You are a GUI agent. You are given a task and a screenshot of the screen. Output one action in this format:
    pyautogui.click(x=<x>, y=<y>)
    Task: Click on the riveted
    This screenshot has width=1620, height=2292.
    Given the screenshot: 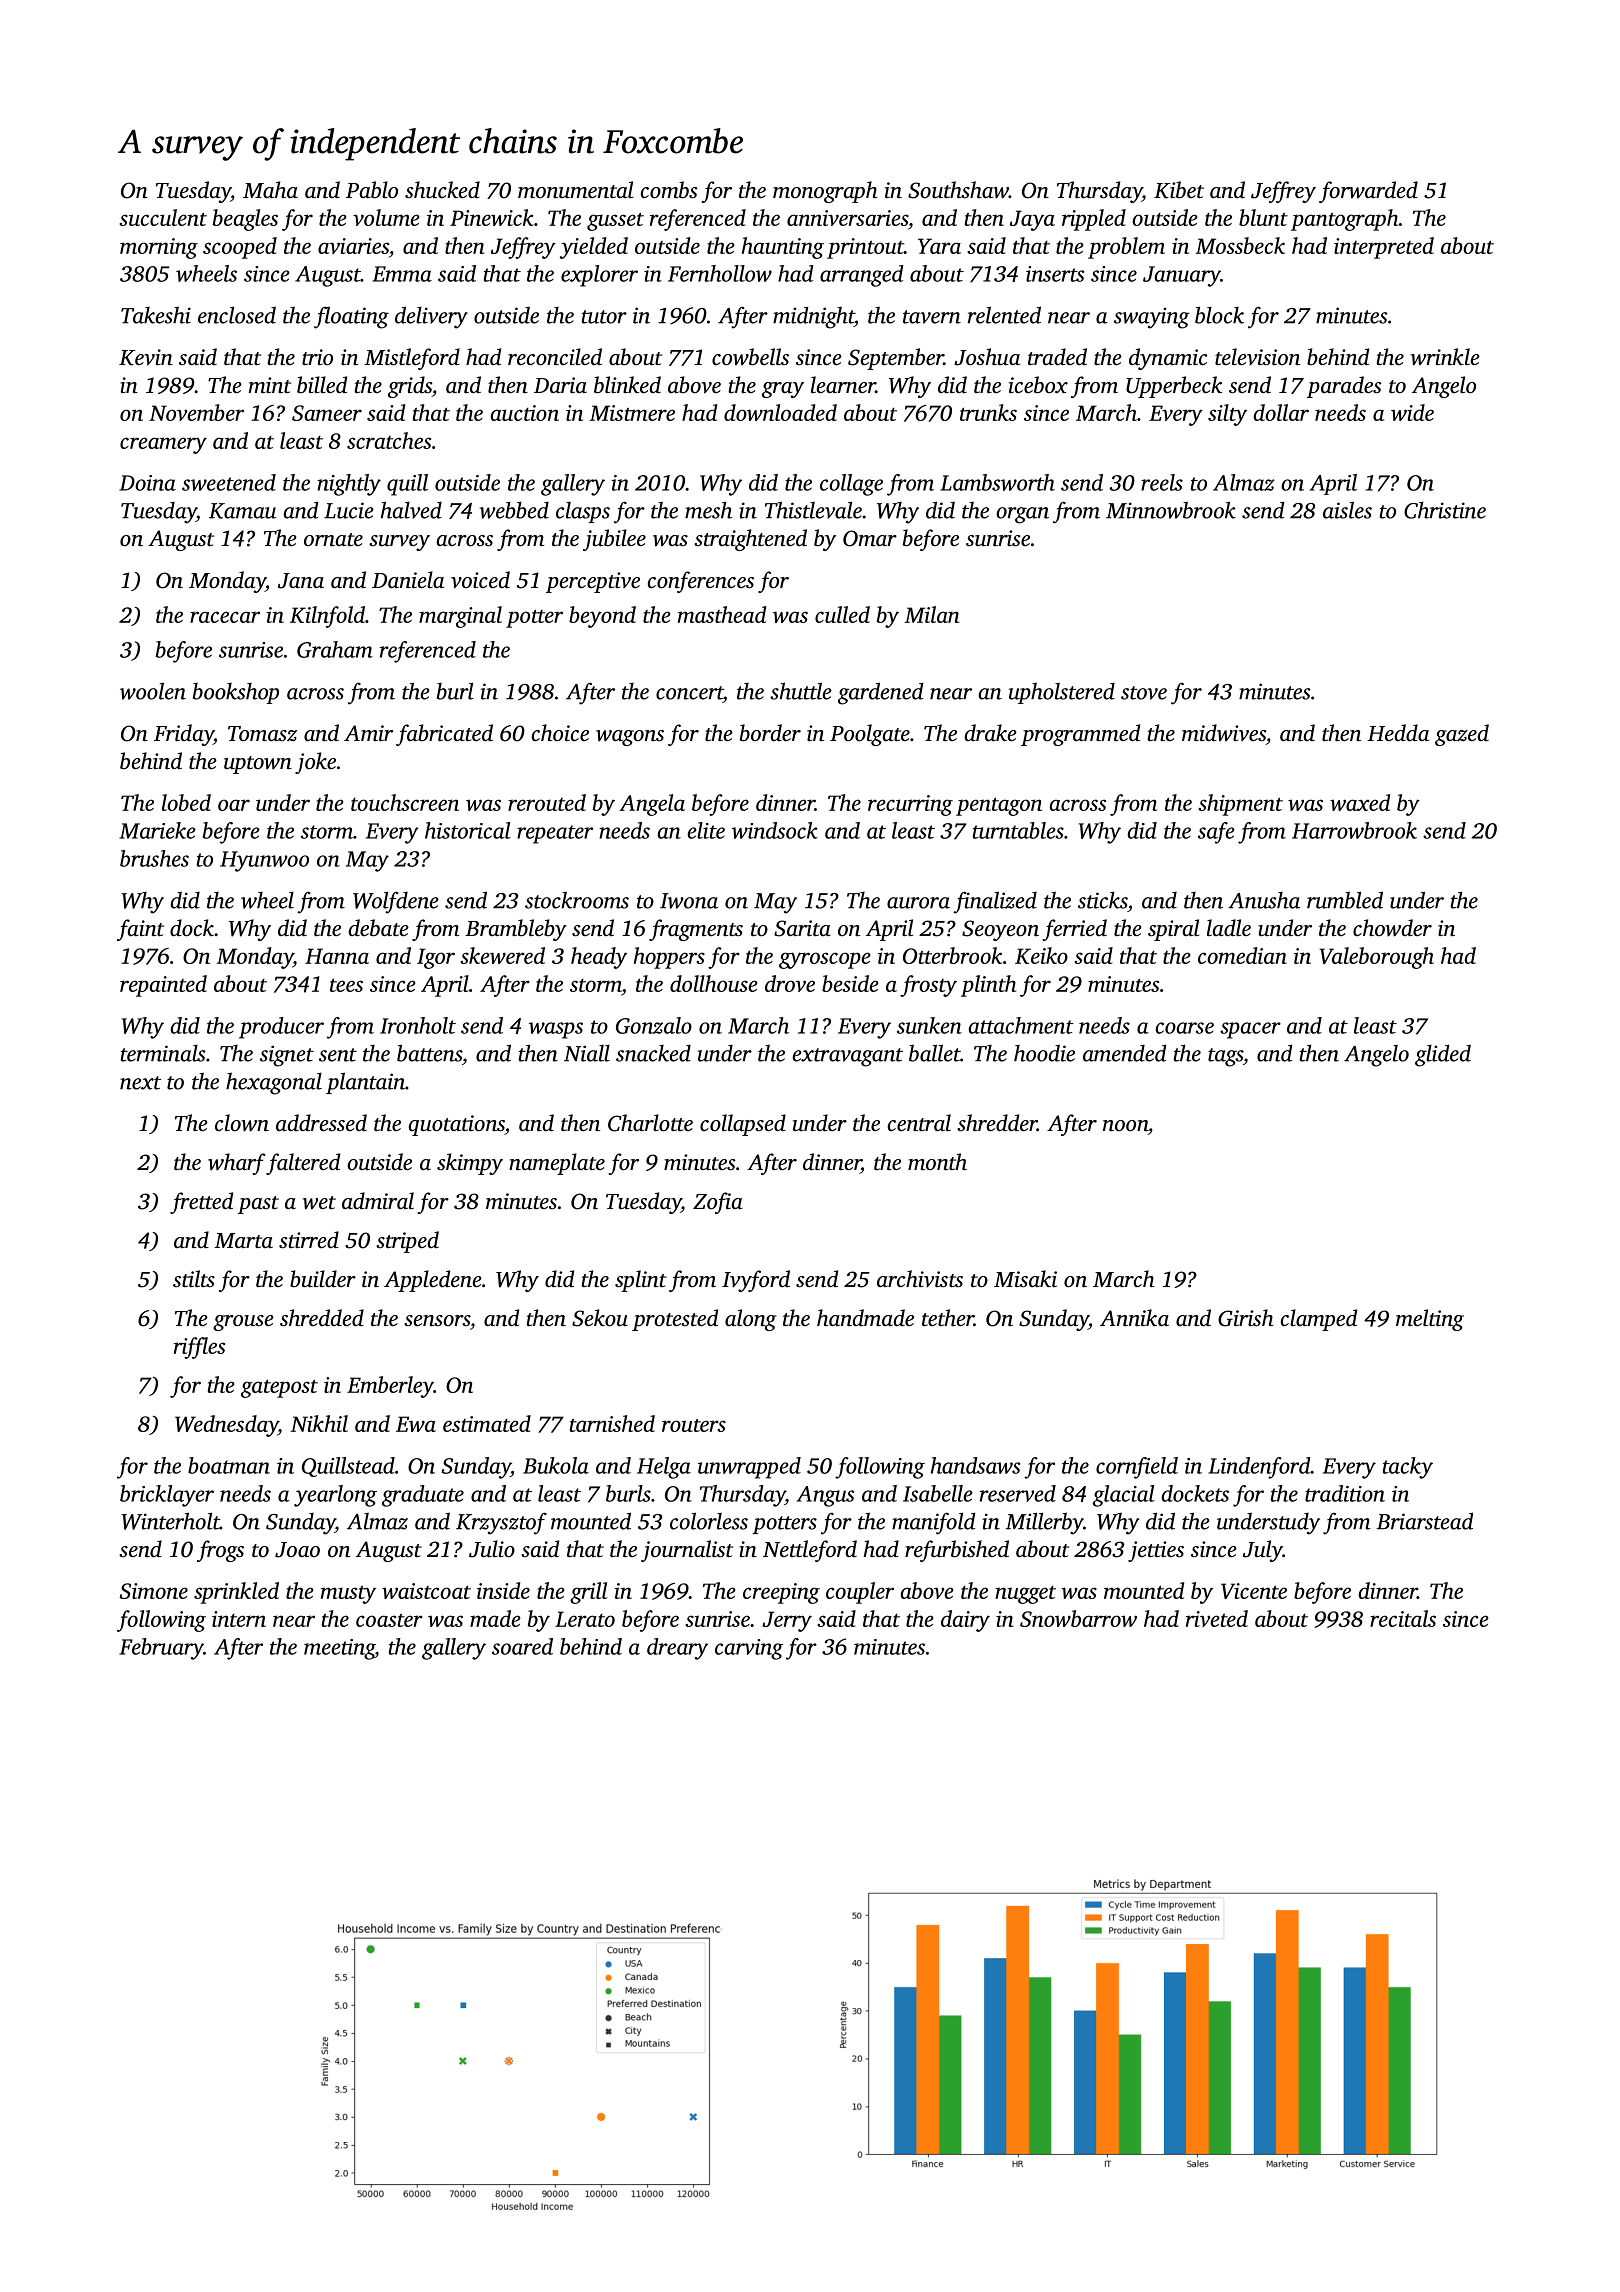 What is the action you would take?
    pyautogui.click(x=1217, y=1618)
